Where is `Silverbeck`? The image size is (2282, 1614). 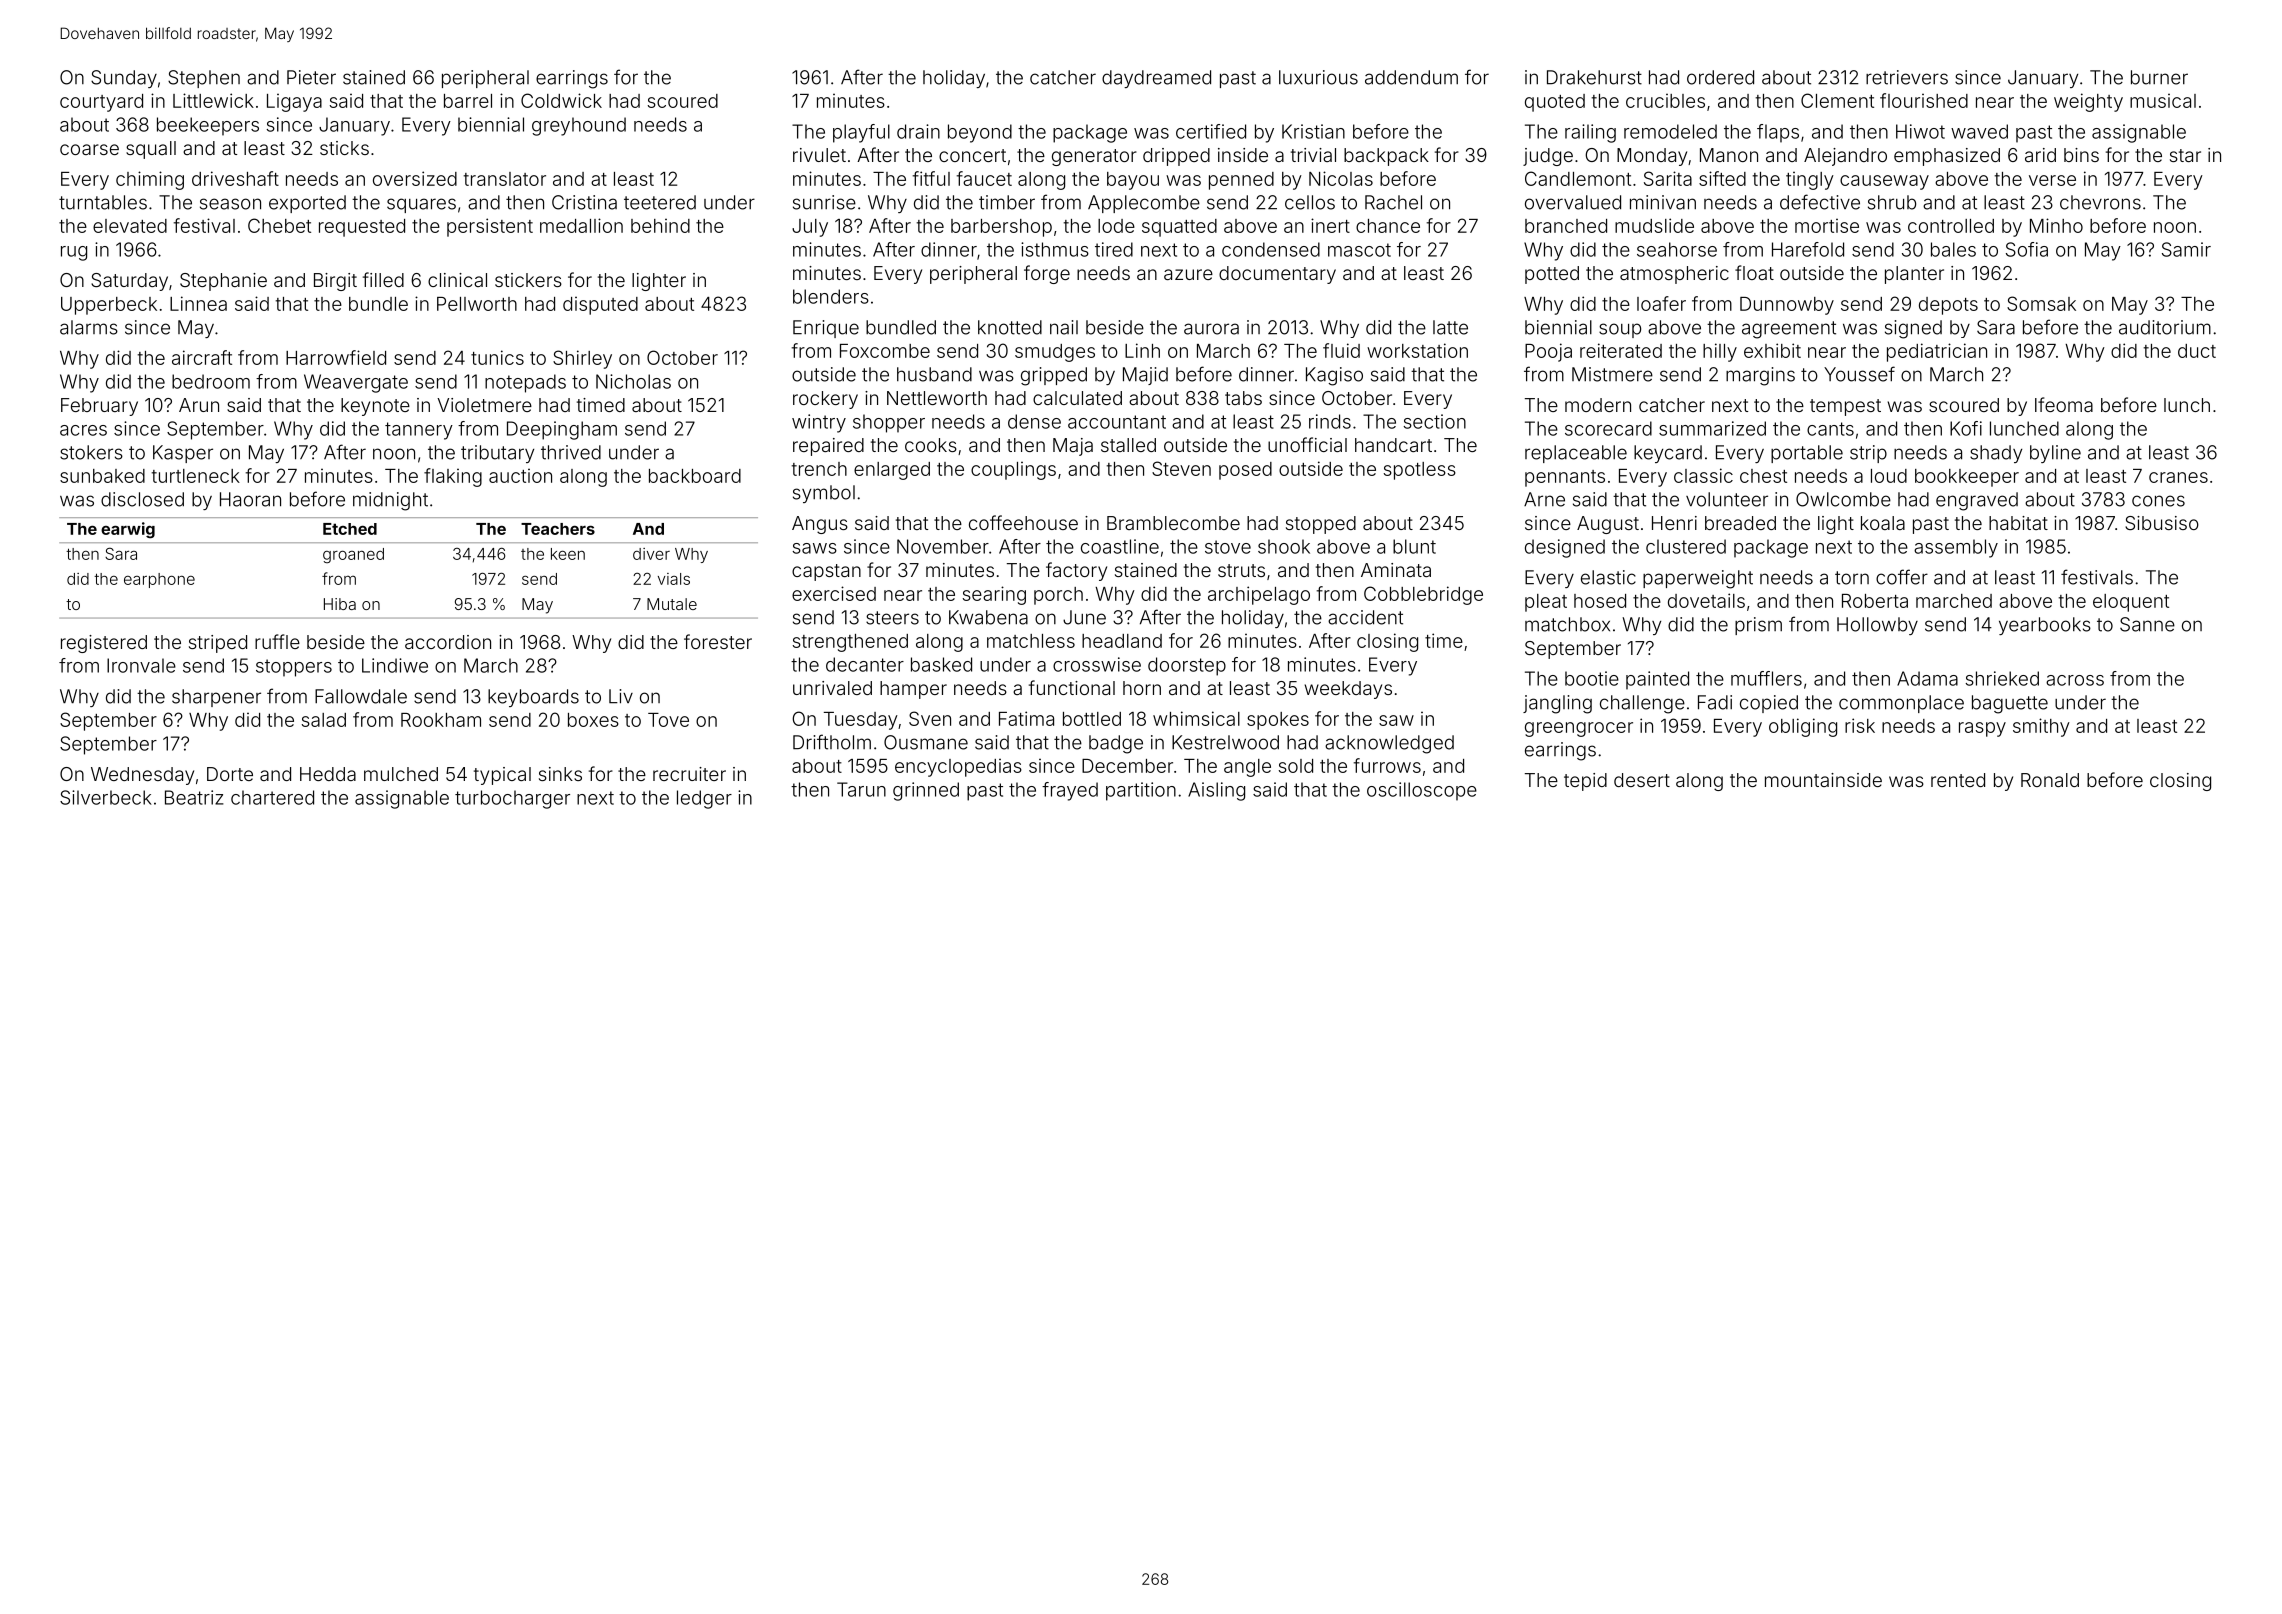
Silverbeck is located at coordinates (106, 797).
